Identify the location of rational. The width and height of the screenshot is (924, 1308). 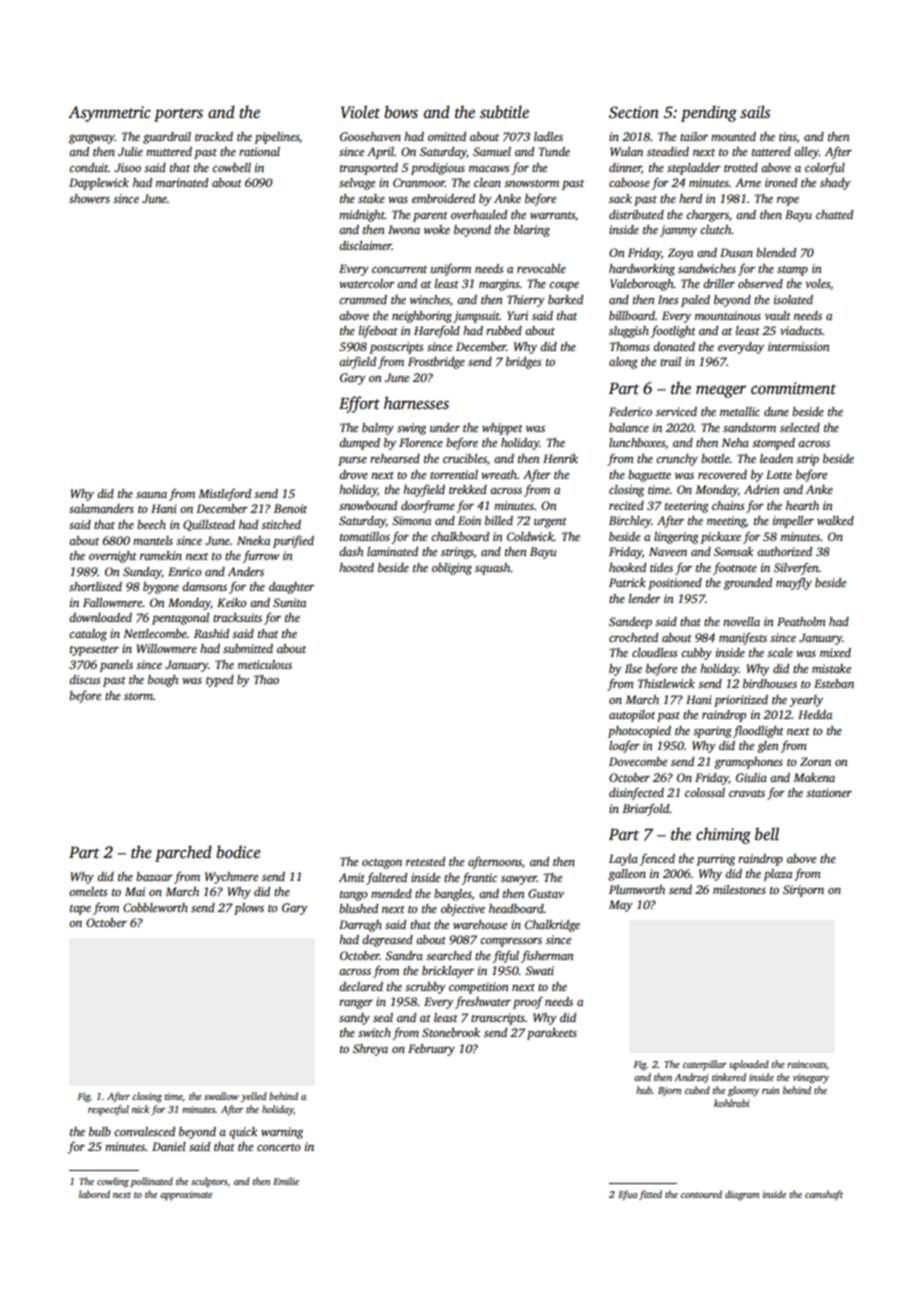
(259, 151).
